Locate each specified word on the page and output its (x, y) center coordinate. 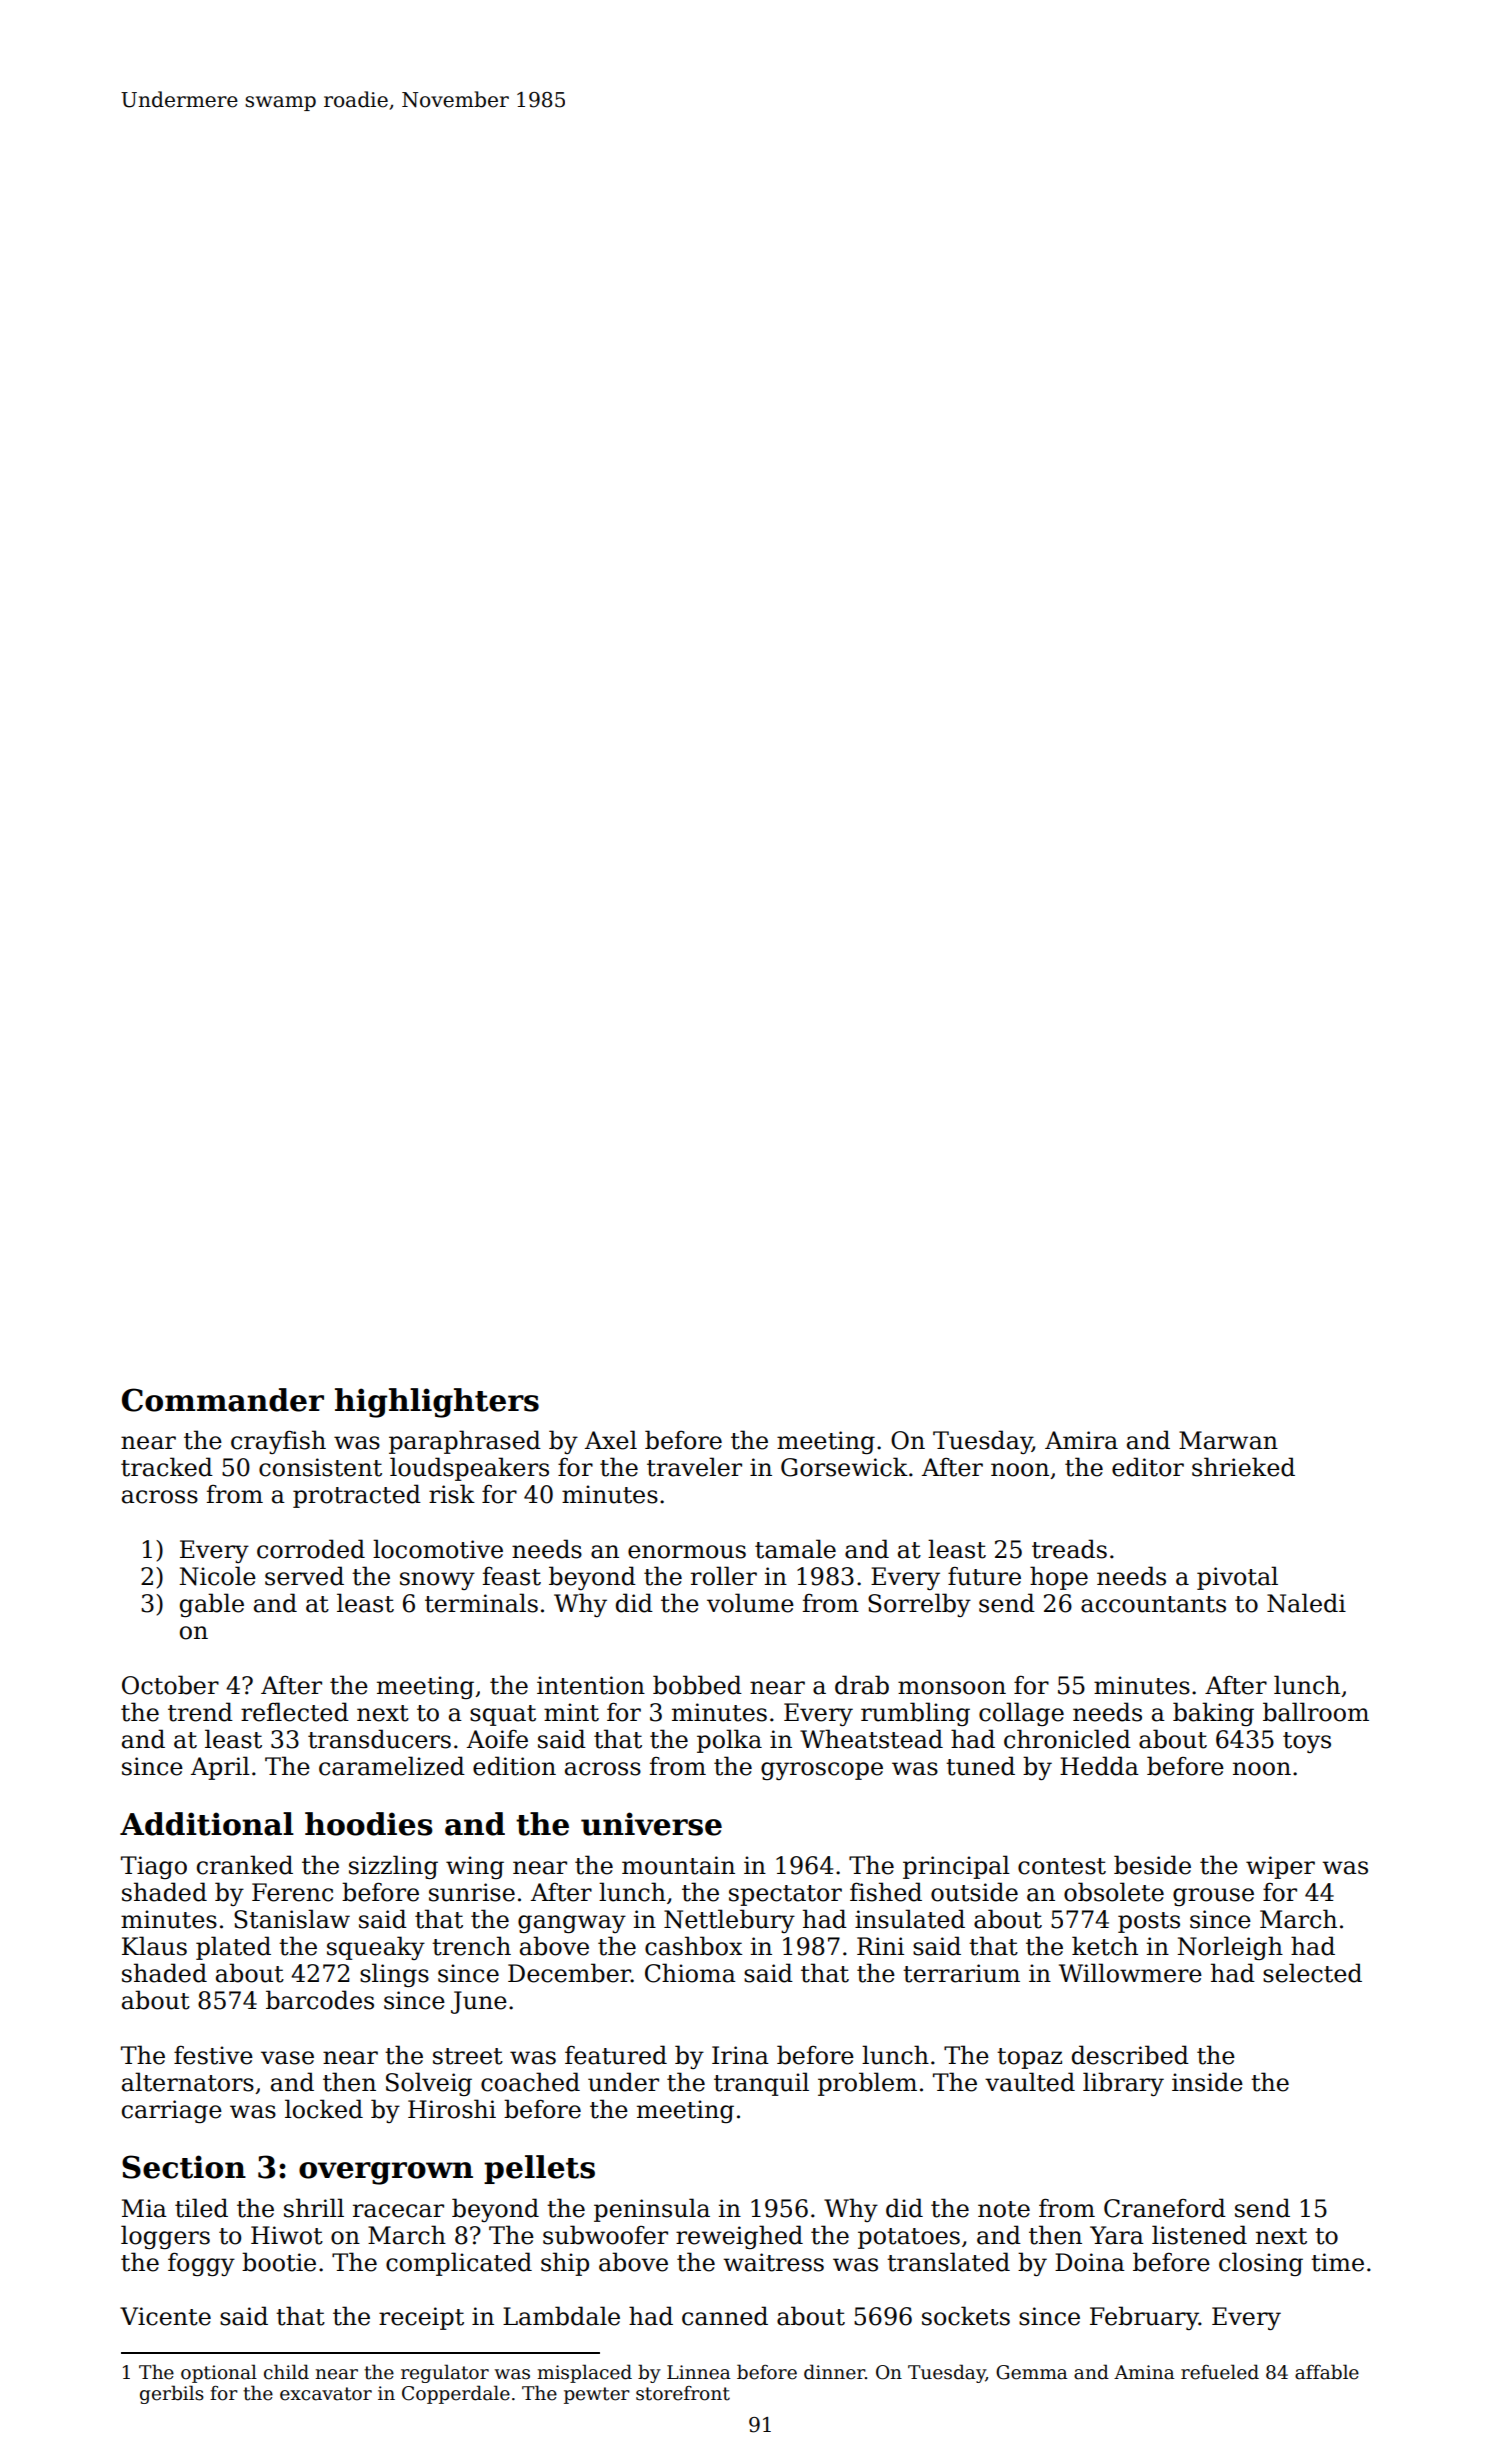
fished (886, 1892)
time (1337, 2262)
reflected (295, 1712)
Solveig (429, 2084)
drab (862, 1685)
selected (1312, 1973)
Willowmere (1130, 1973)
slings (394, 1975)
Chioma (690, 1973)
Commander (223, 1400)
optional (219, 2373)
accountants (1153, 1604)
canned (725, 2316)
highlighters (437, 1403)
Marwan (1228, 1440)
